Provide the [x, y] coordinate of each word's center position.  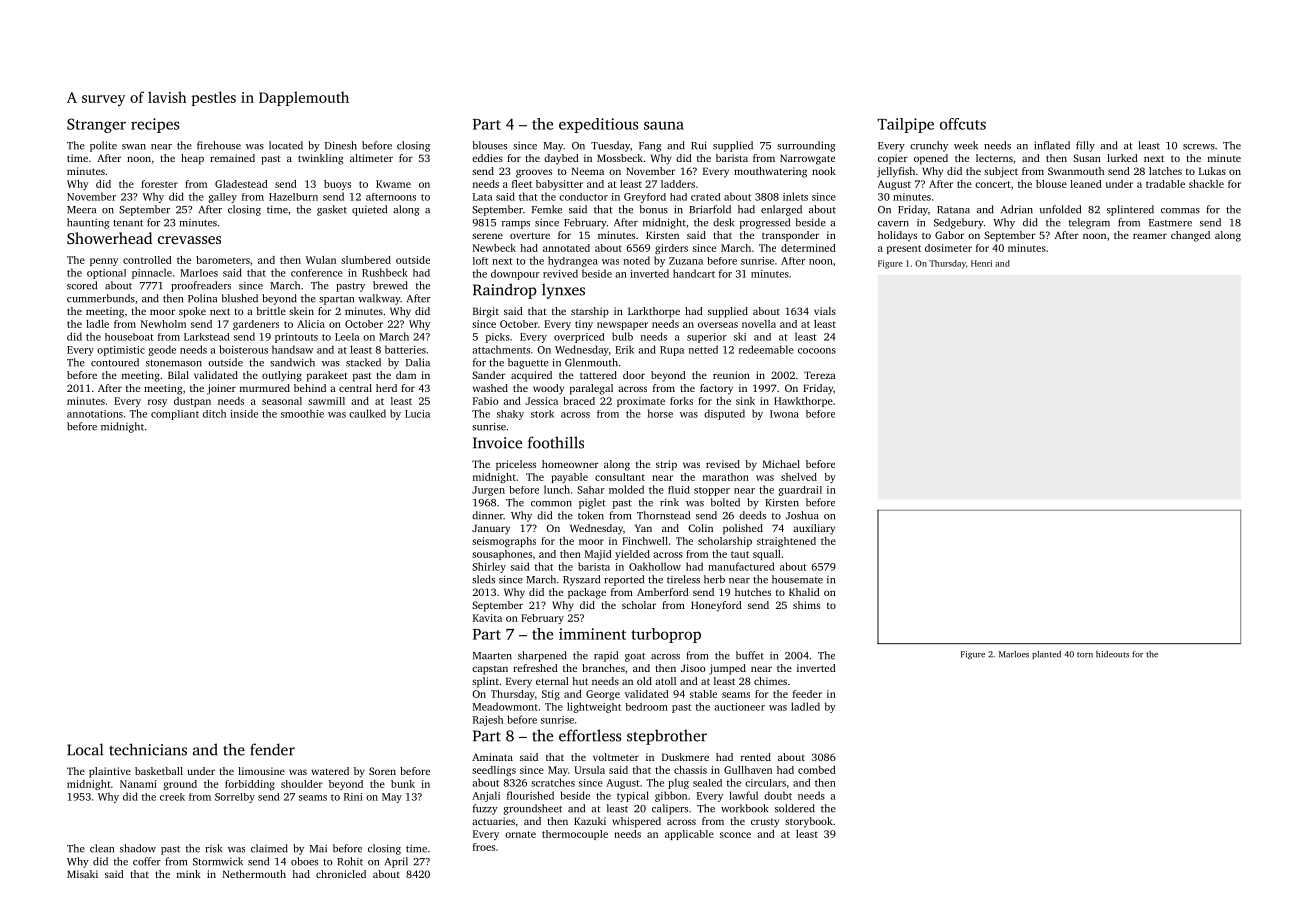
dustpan [192, 402]
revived [560, 273]
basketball [159, 771]
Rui [699, 145]
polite [103, 146]
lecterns [994, 158]
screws [1199, 147]
